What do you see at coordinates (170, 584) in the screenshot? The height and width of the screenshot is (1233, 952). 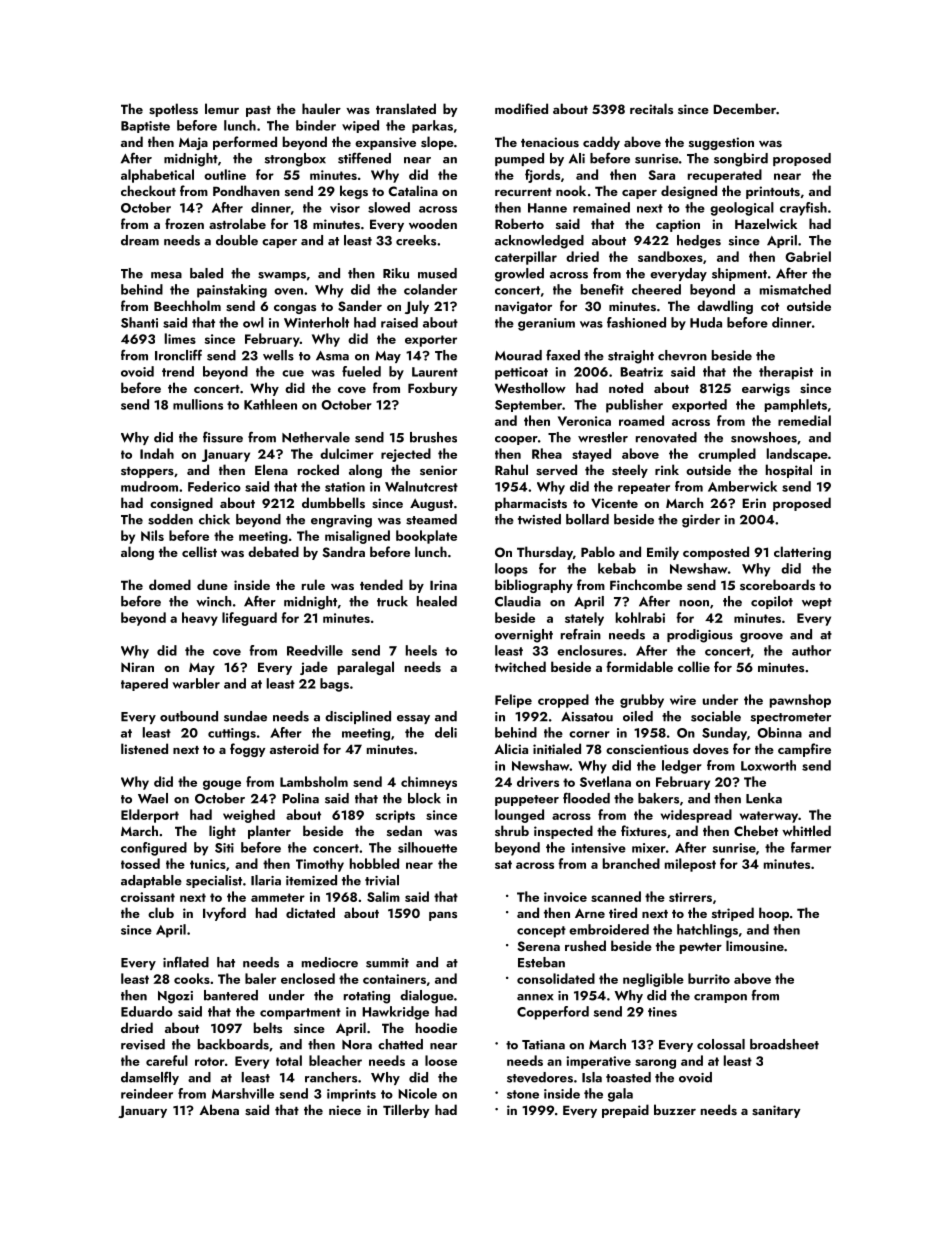 I see `domed` at bounding box center [170, 584].
